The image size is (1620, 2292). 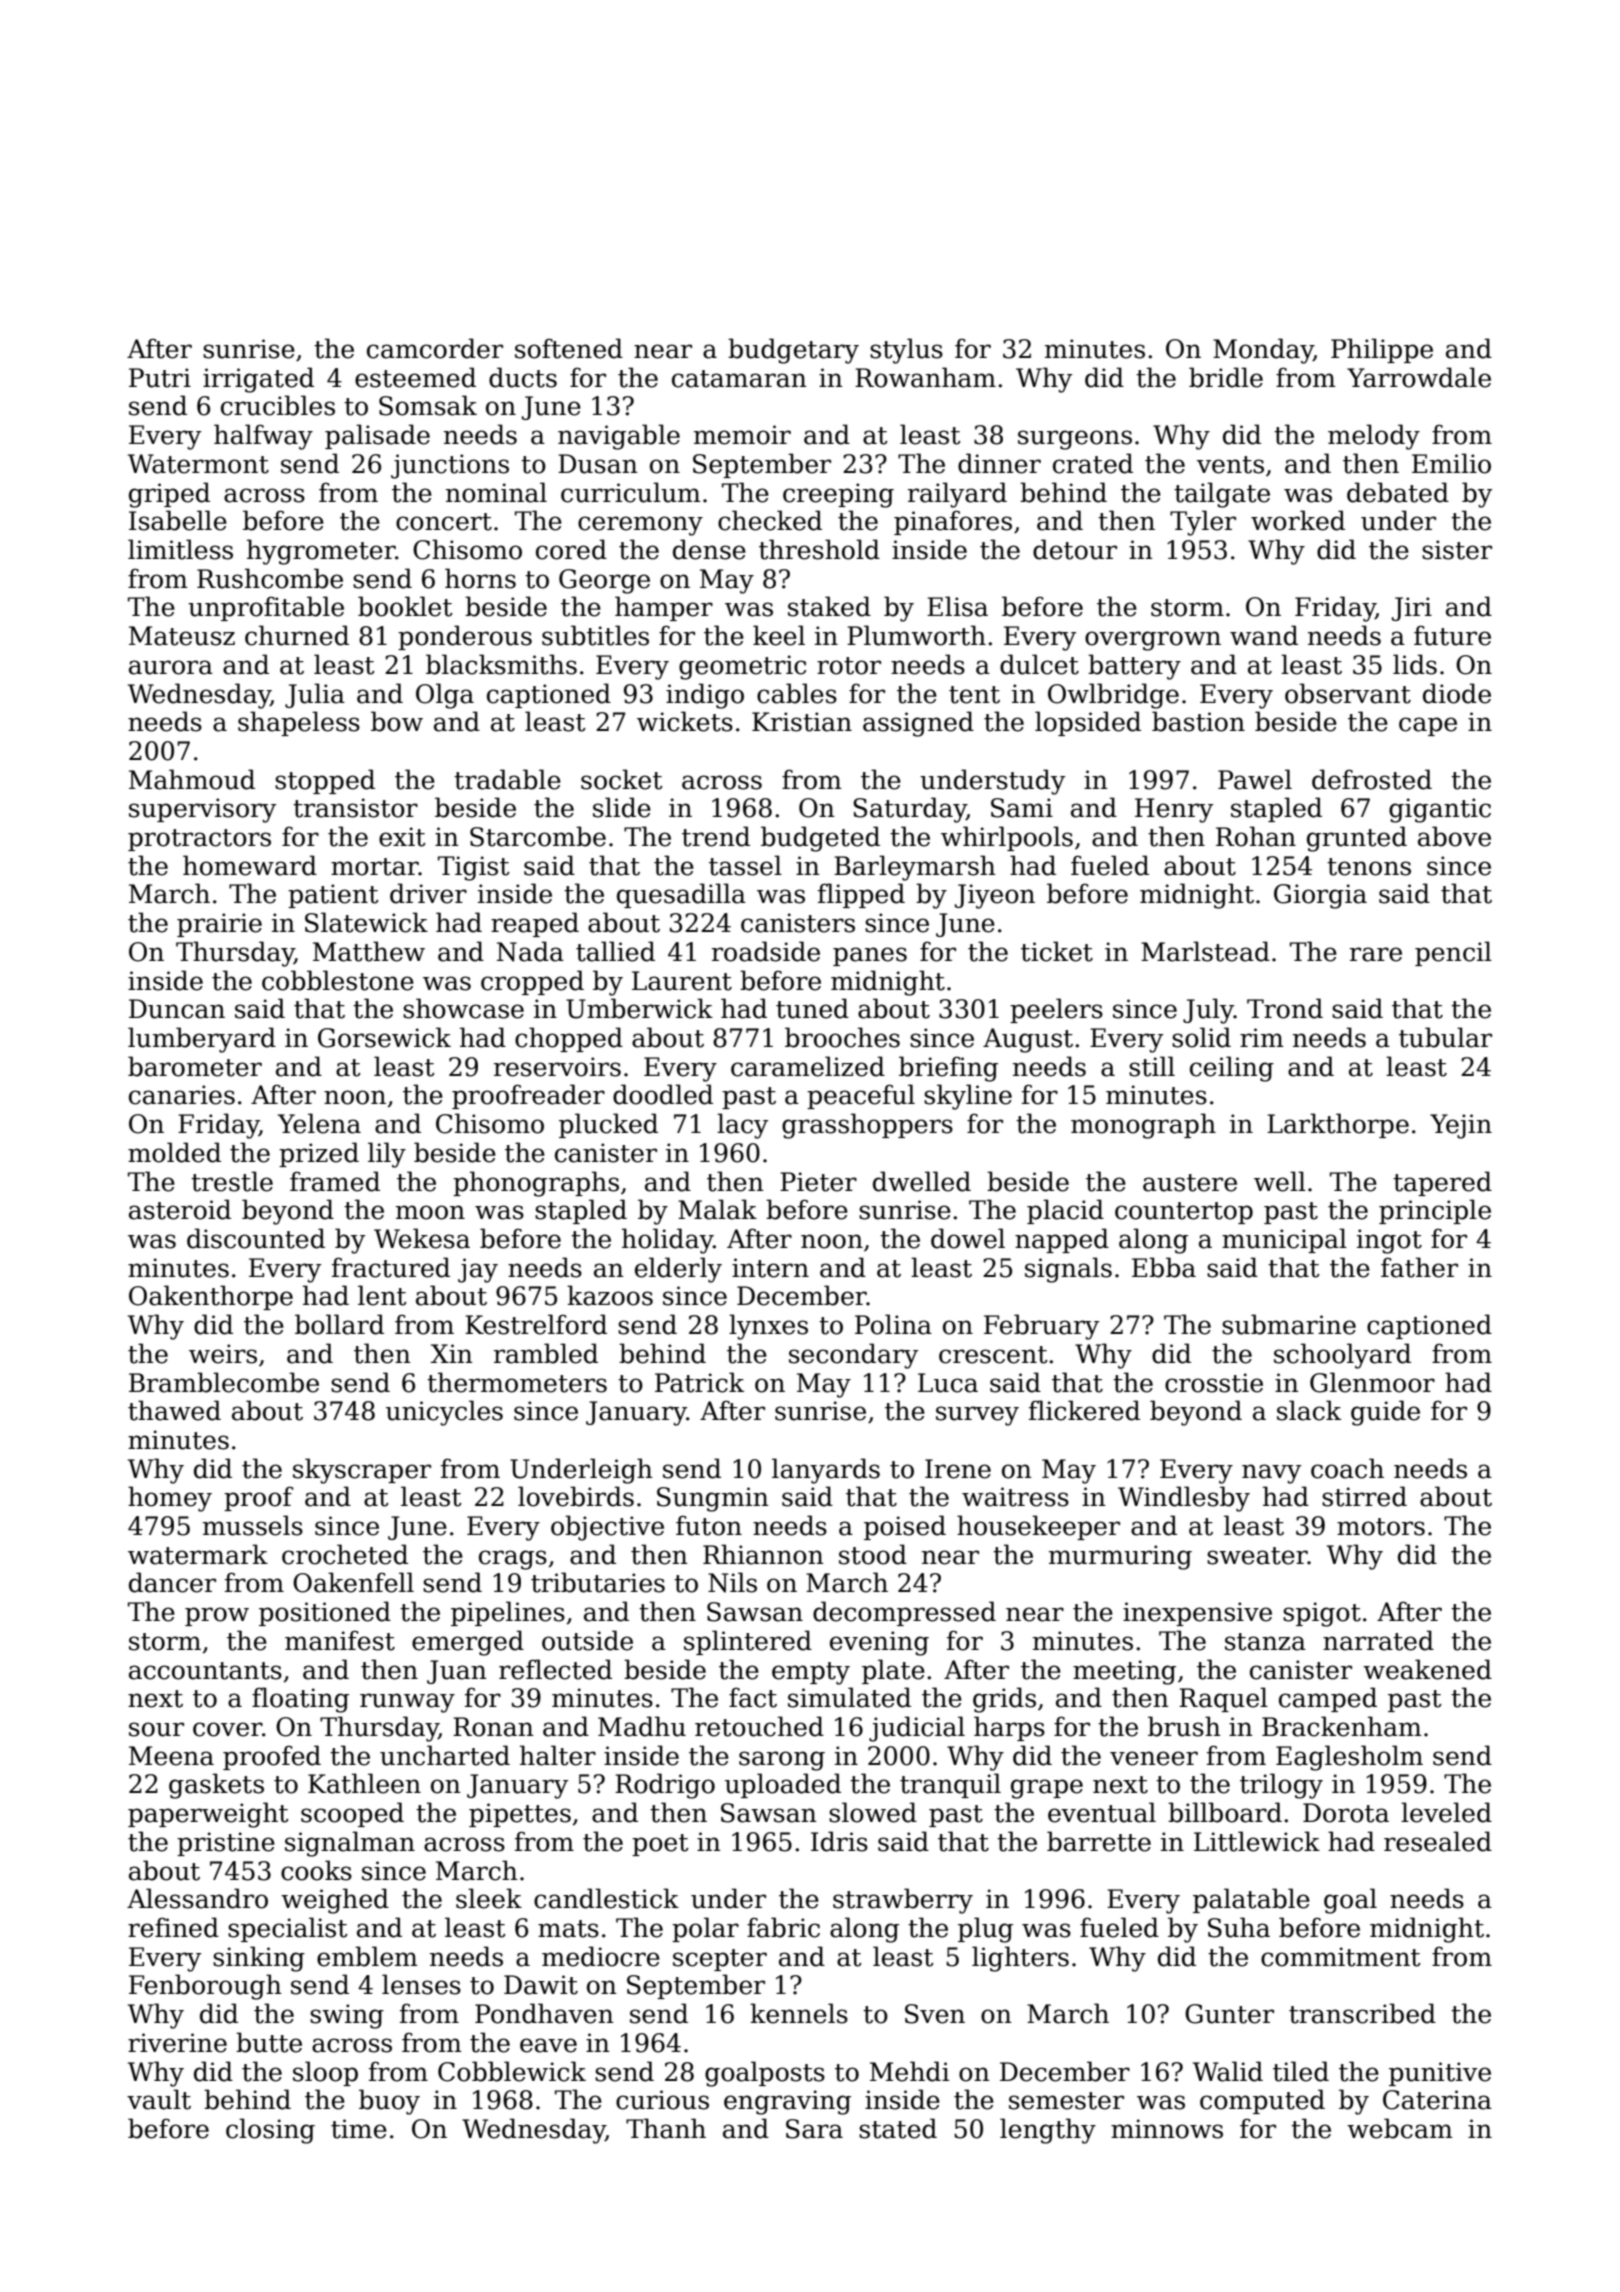 I want to click on sinking, so click(x=259, y=1959).
